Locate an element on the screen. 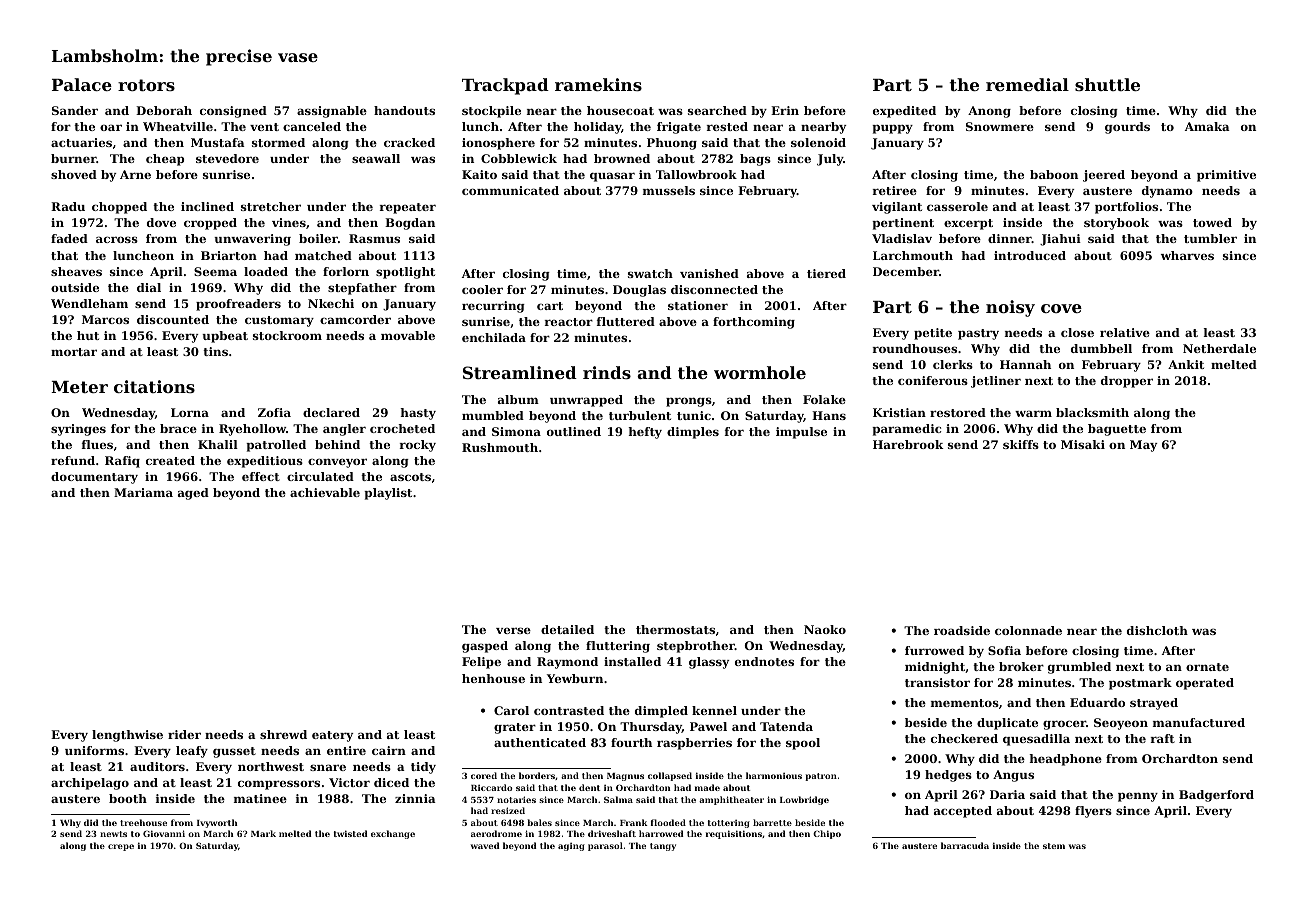 The height and width of the screenshot is (924, 1308). Magnus is located at coordinates (625, 777).
